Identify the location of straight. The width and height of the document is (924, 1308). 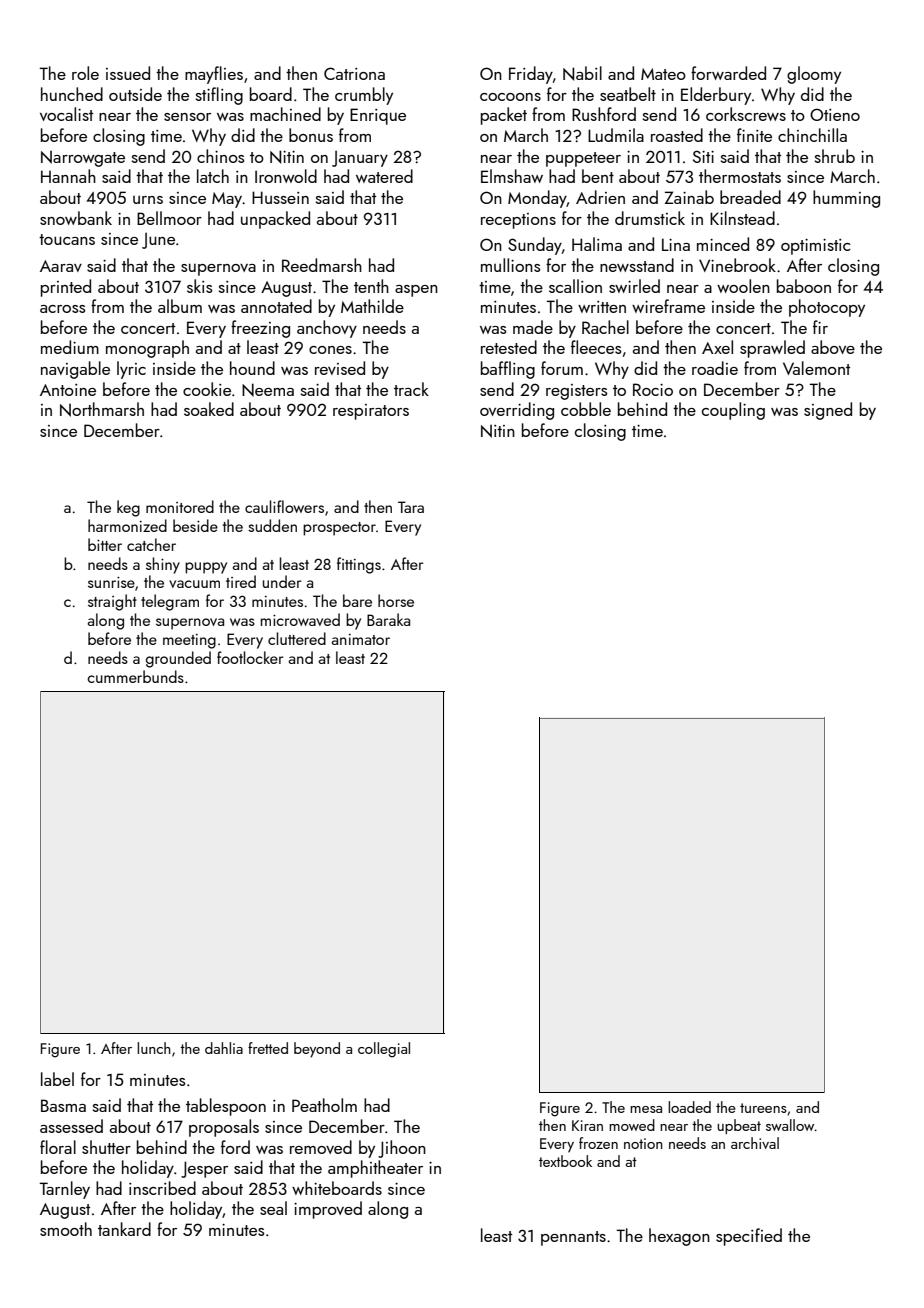
(112, 602).
